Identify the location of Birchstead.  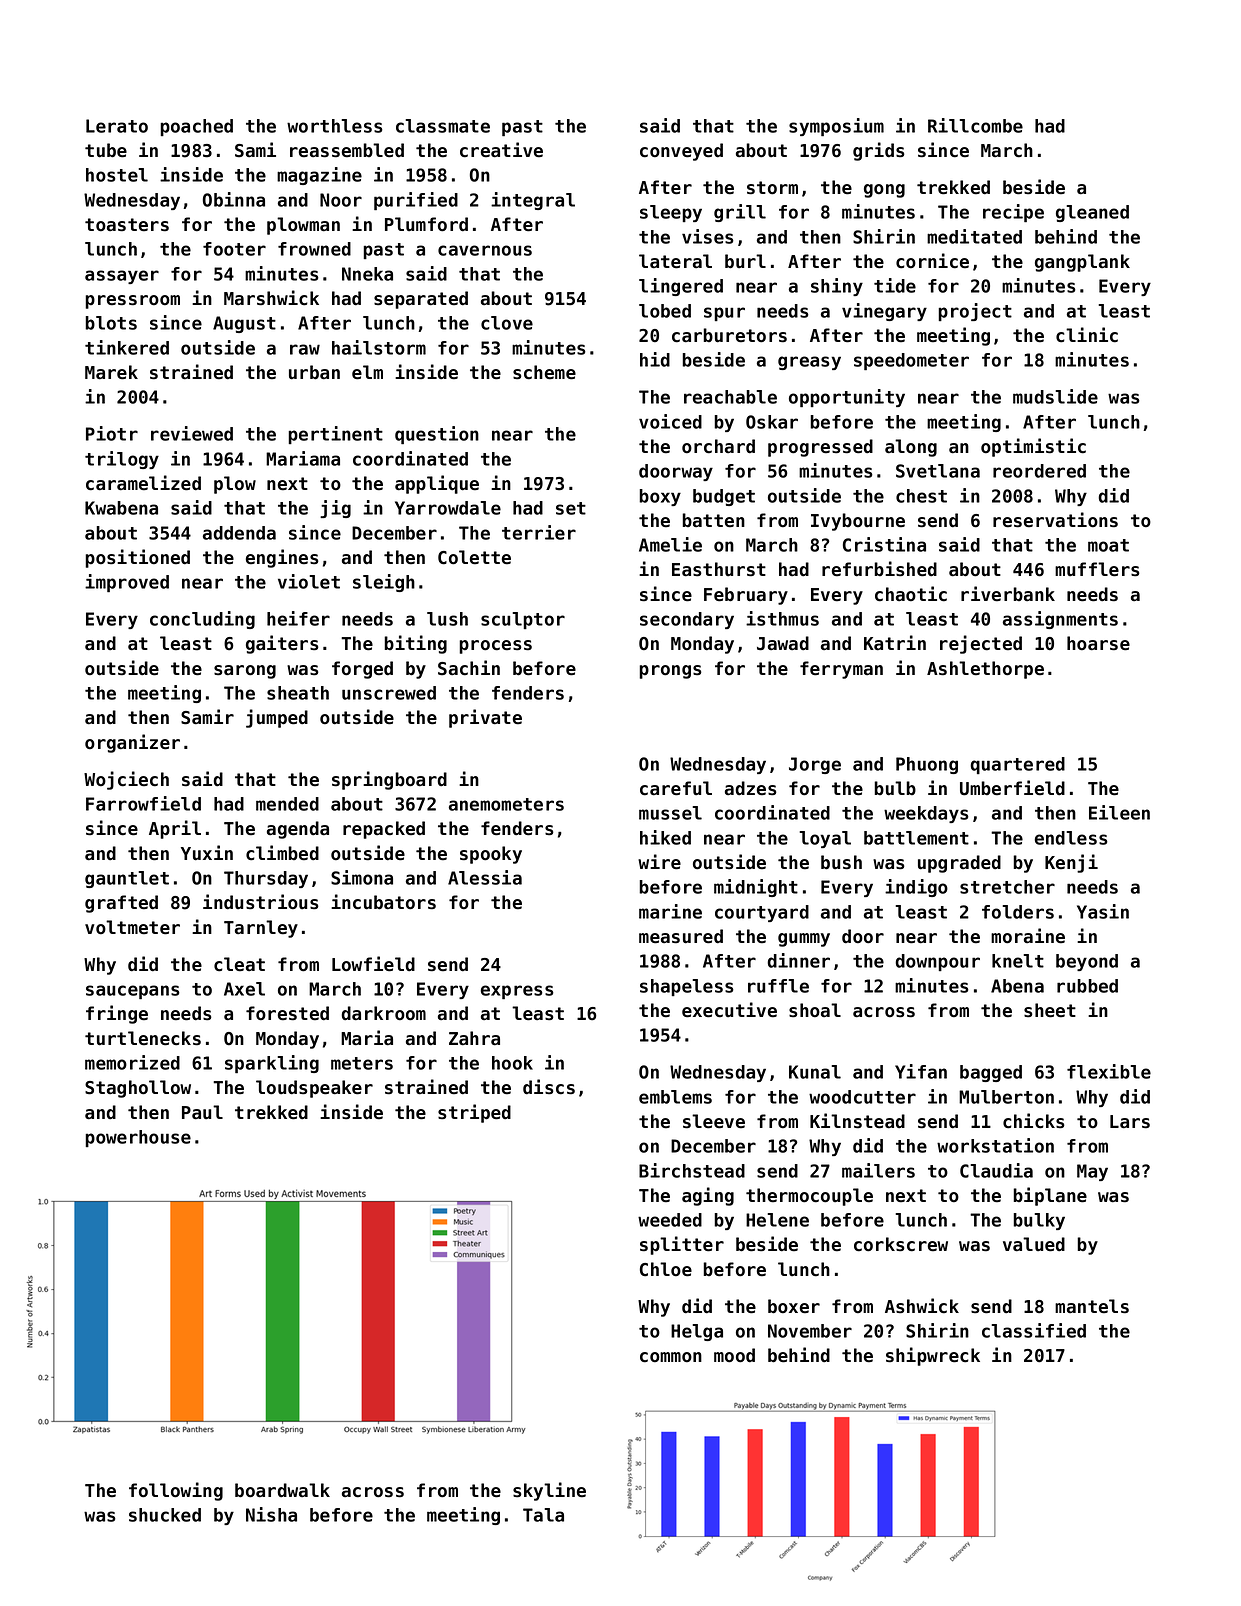
(692, 1170).
